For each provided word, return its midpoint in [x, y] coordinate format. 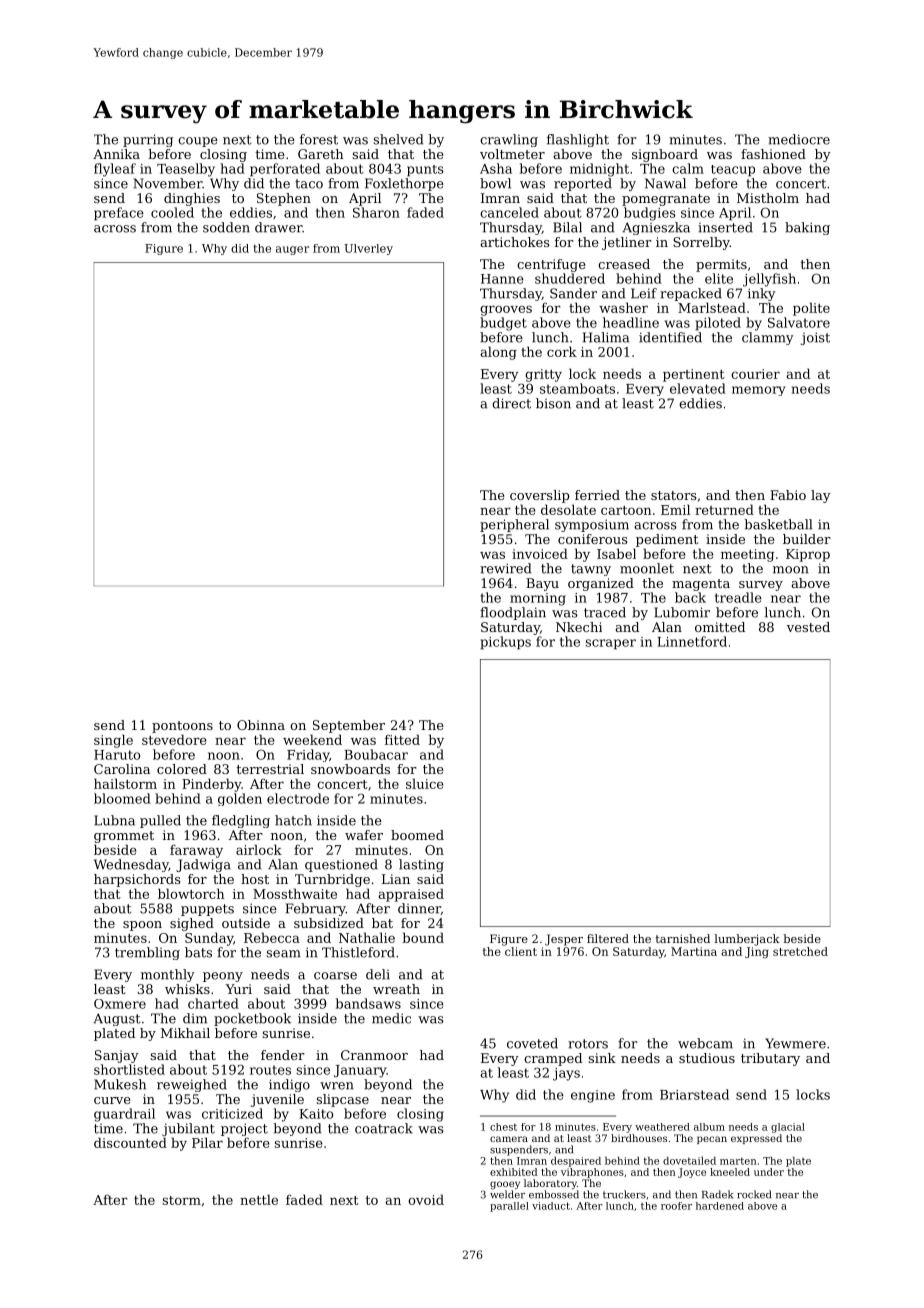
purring [148, 140]
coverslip [539, 496]
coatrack [384, 1128]
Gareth [321, 154]
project [244, 1129]
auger [292, 250]
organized [601, 584]
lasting [421, 865]
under [769, 1172]
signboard [665, 155]
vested [808, 627]
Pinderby [211, 785]
